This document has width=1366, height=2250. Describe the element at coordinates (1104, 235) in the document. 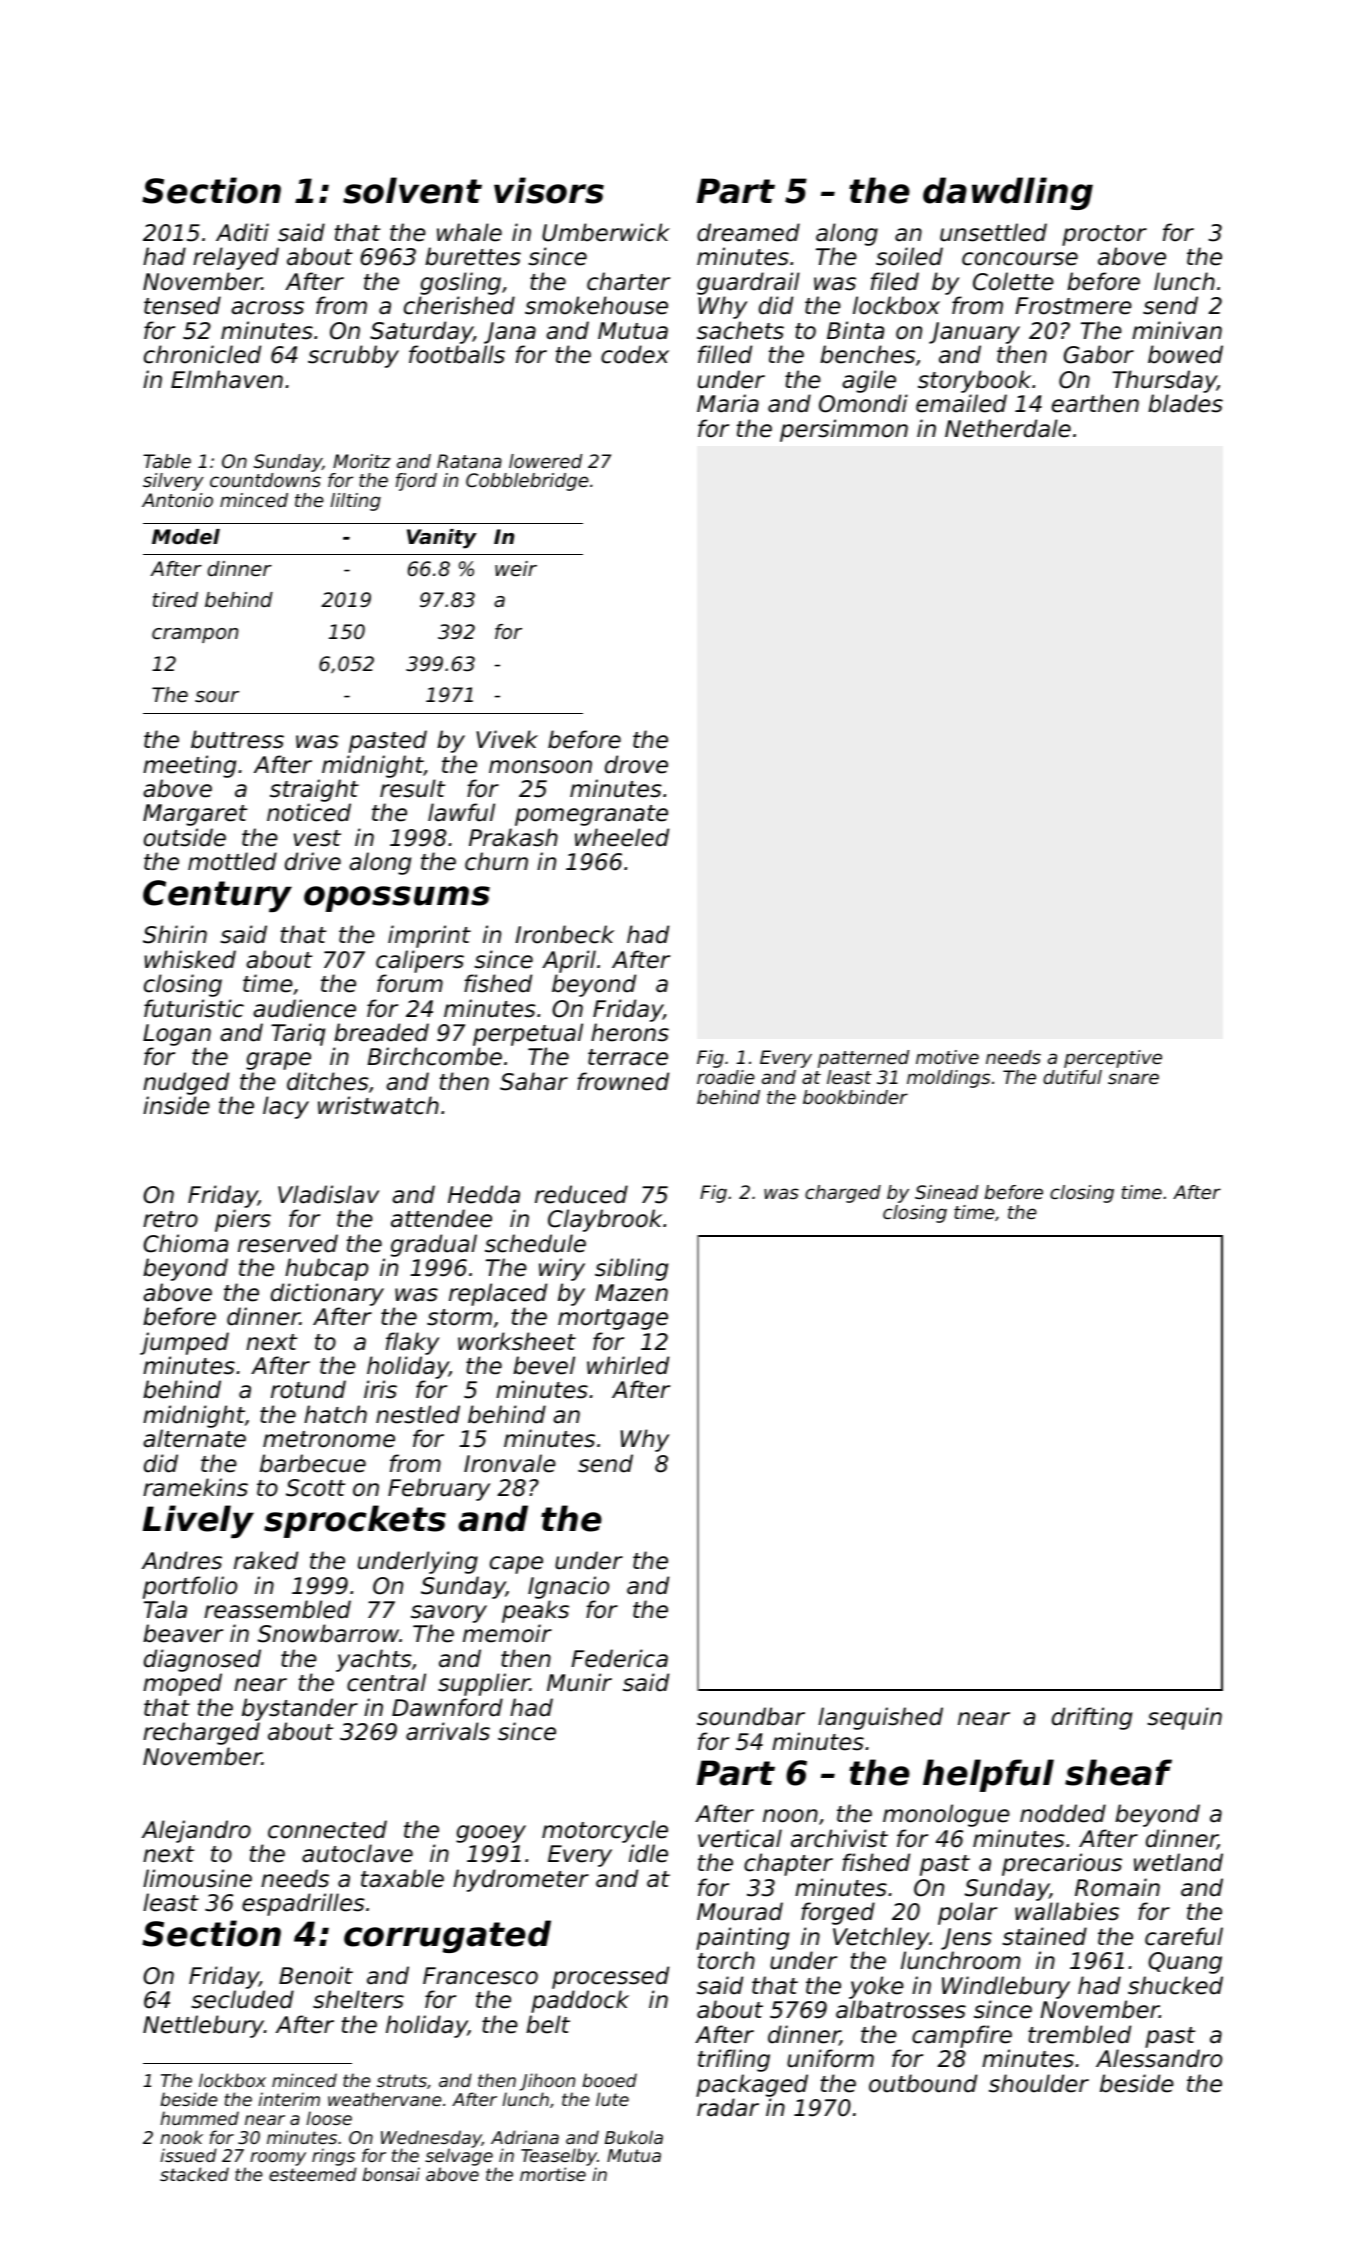

I see `proctor` at that location.
